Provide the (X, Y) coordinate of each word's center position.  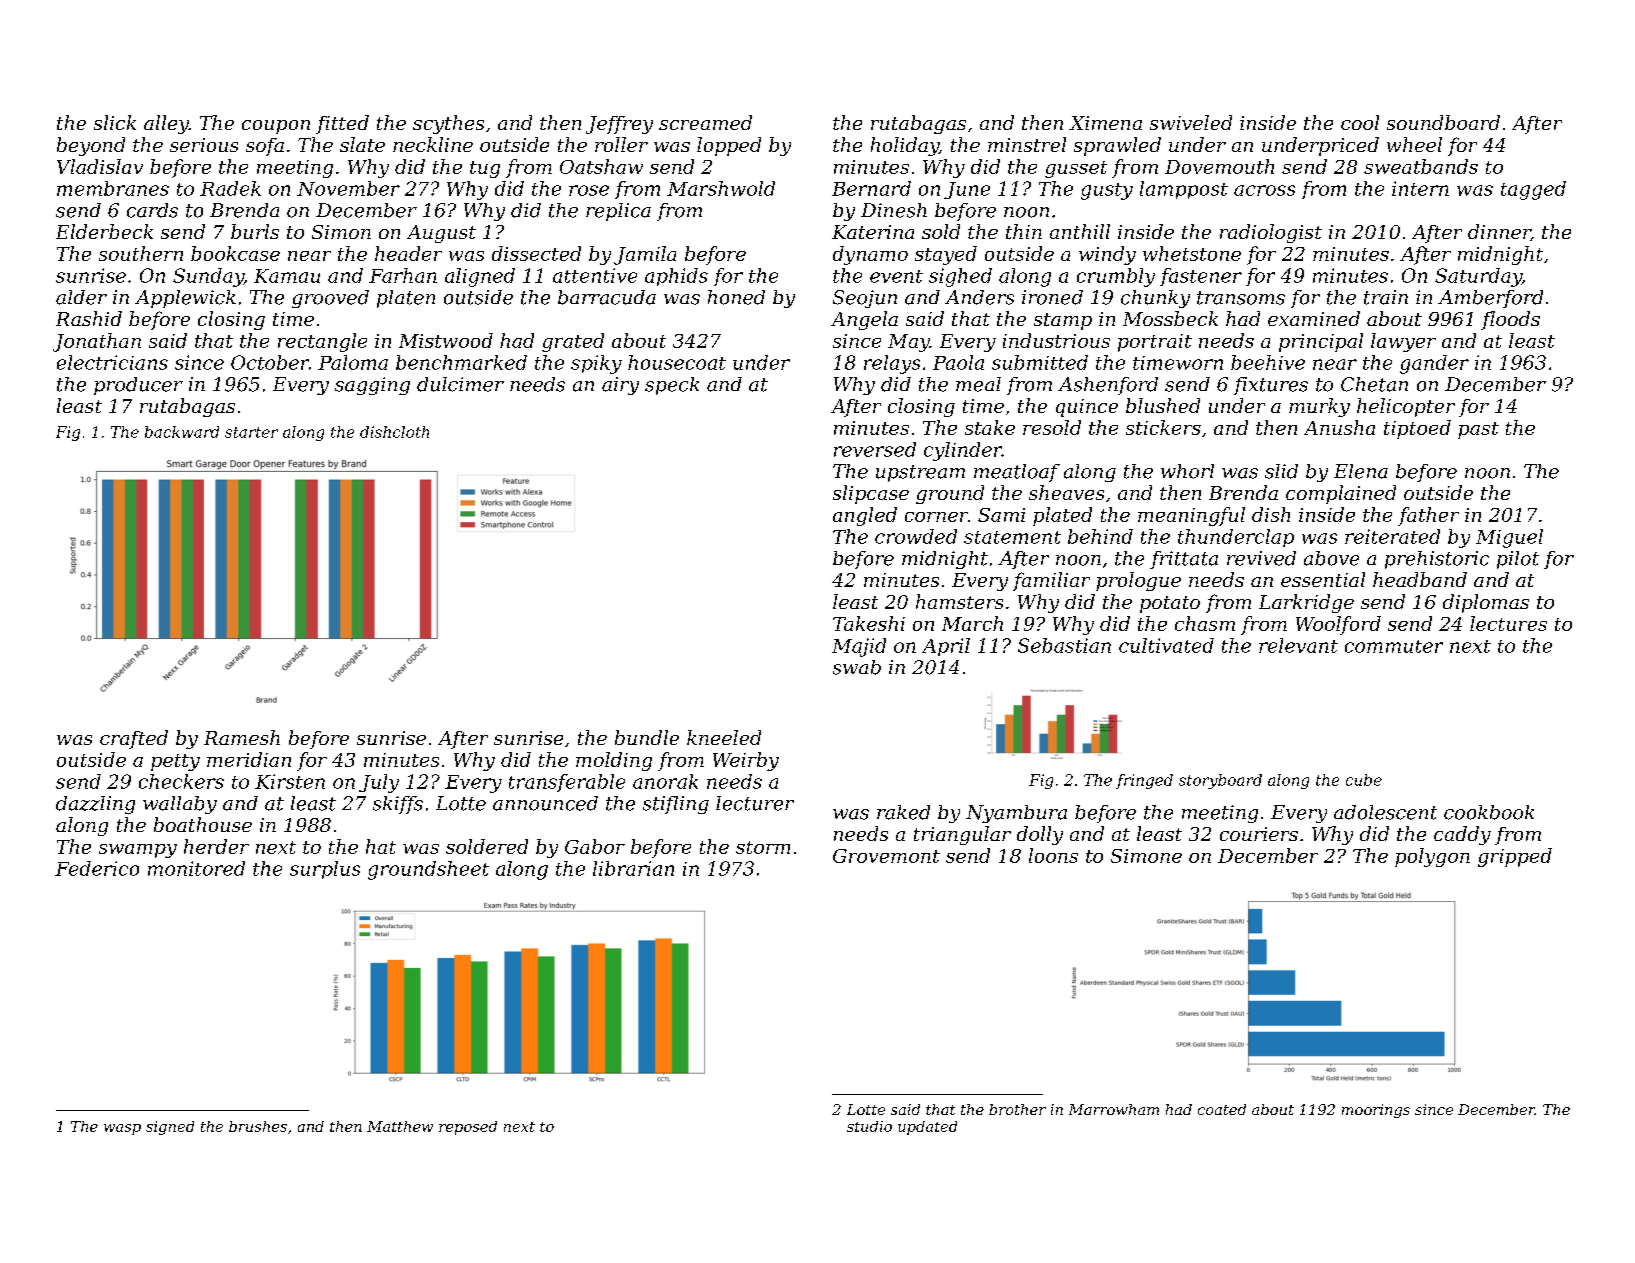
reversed (875, 449)
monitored (196, 868)
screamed (705, 122)
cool (1360, 122)
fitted (342, 124)
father (1428, 516)
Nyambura (1016, 814)
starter (251, 432)
